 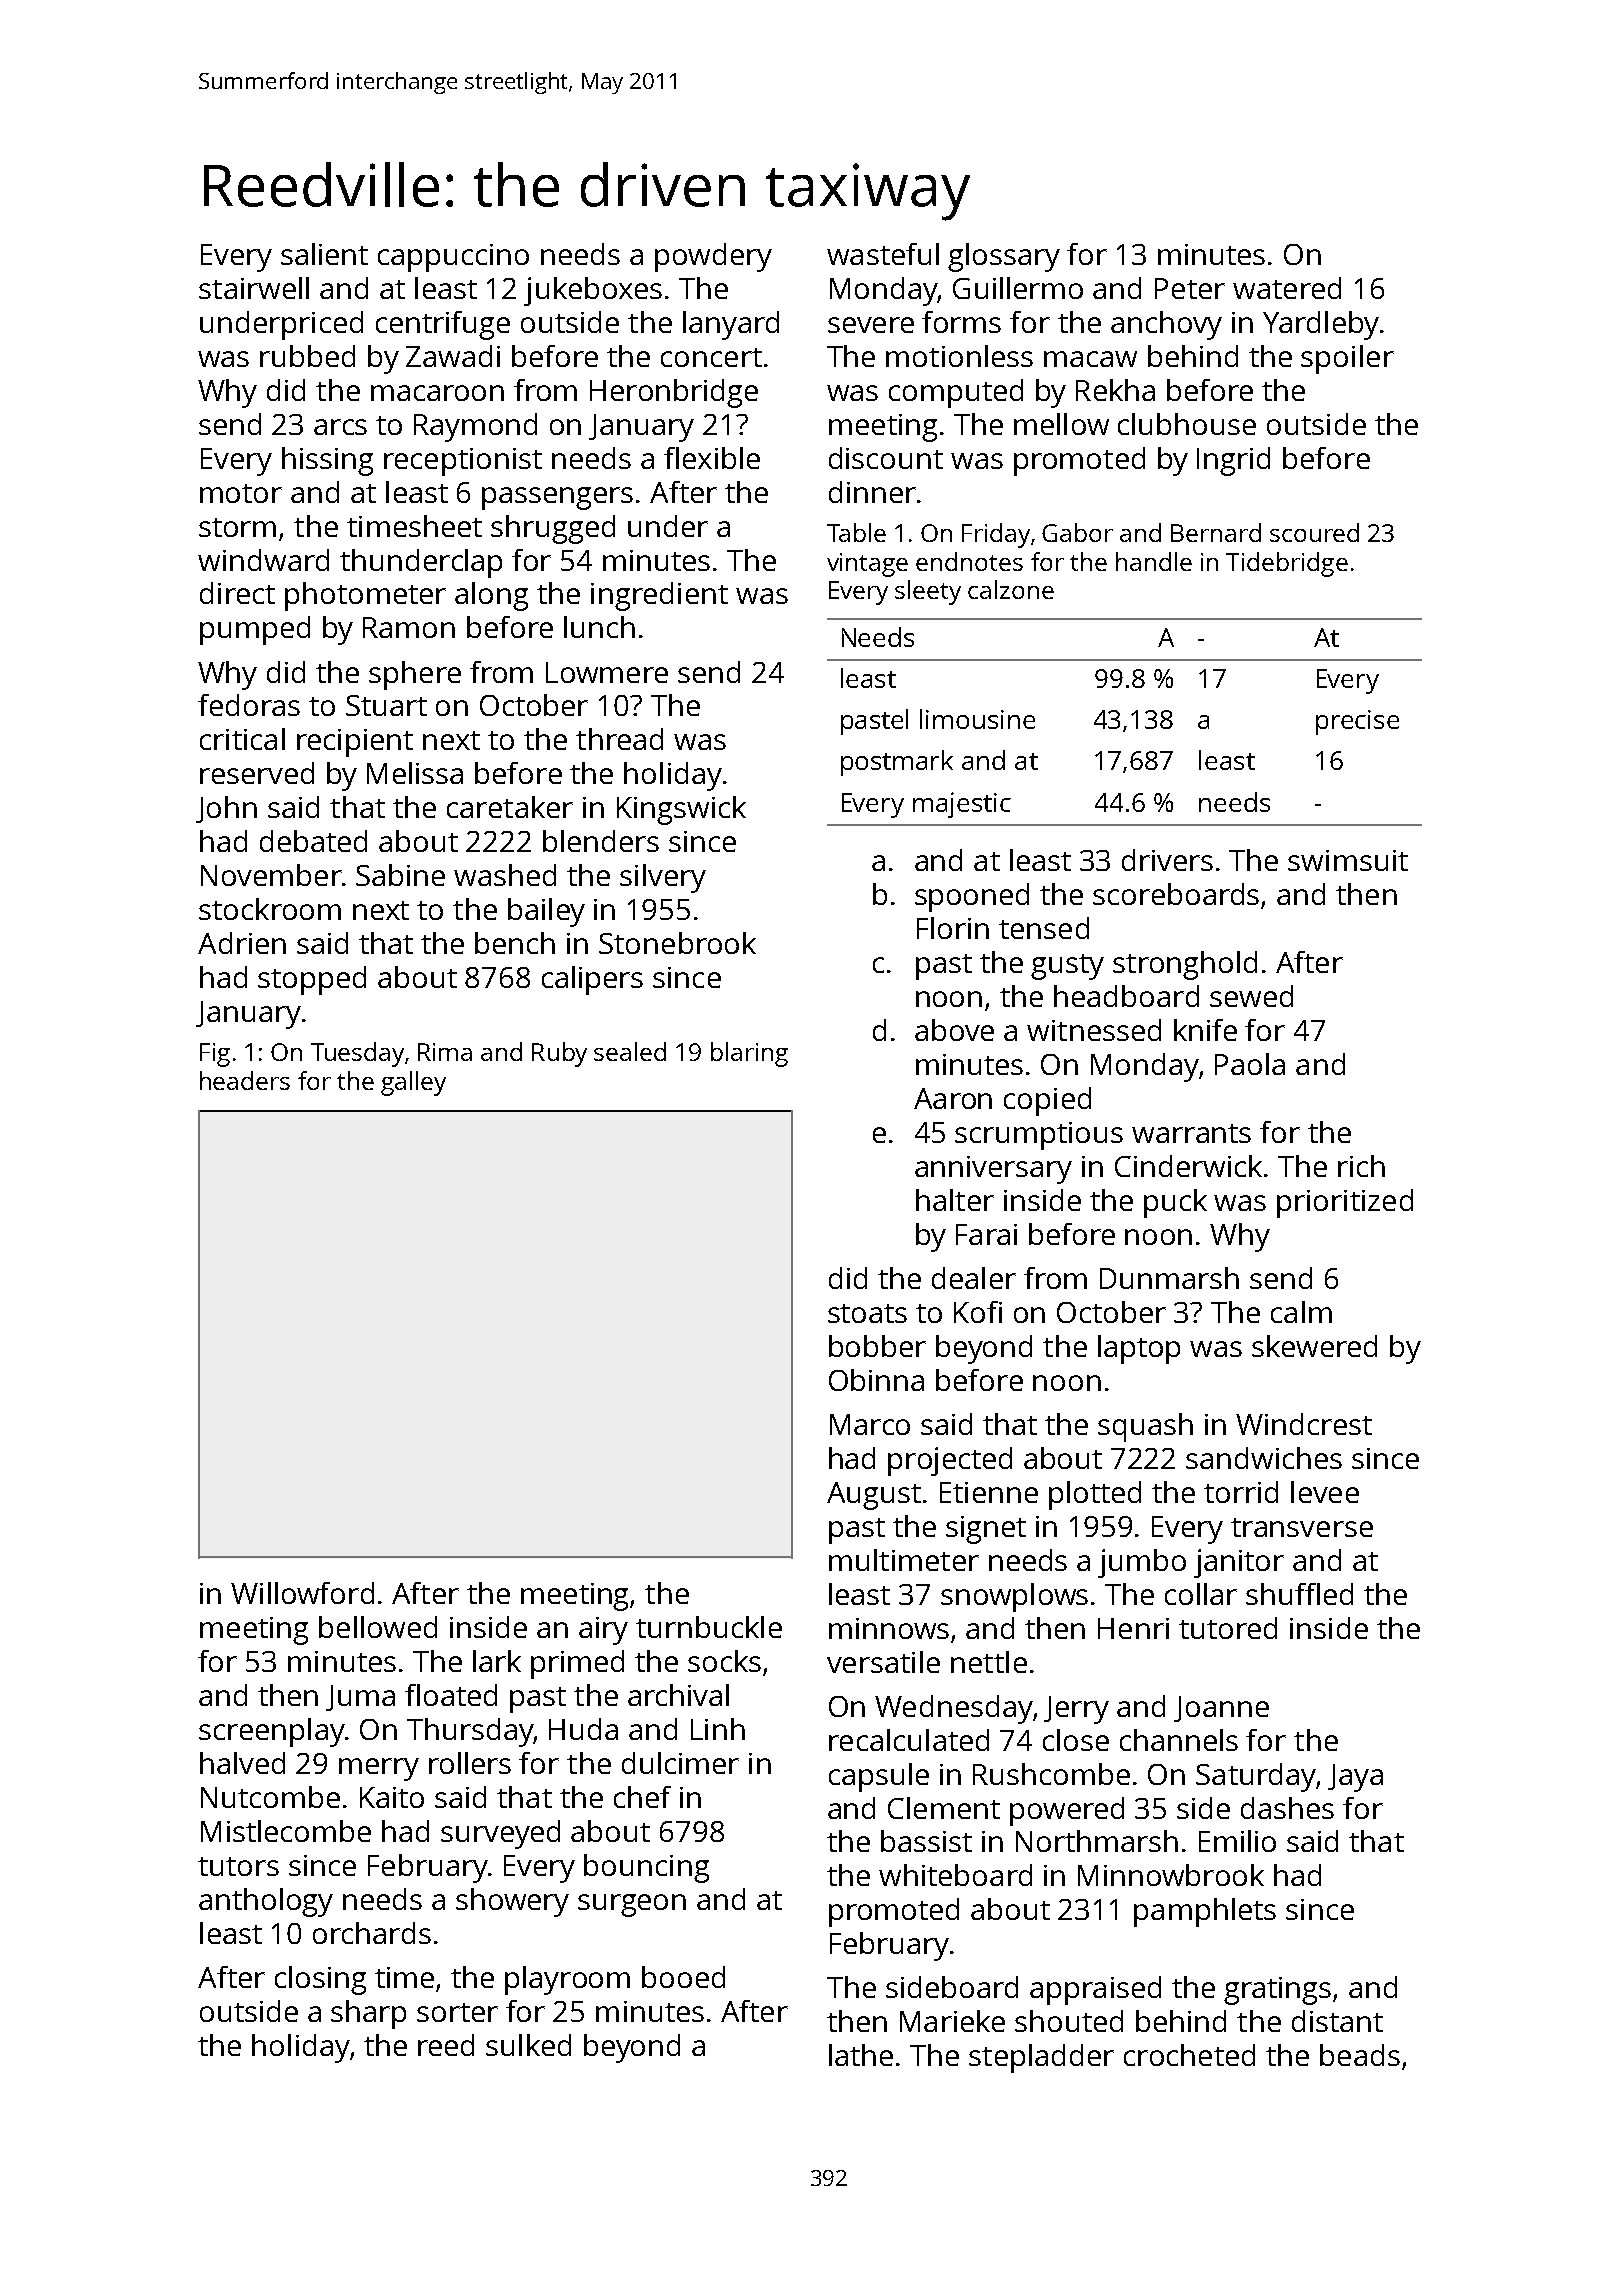 What do you see at coordinates (709, 1627) in the document?
I see `turnbuckle` at bounding box center [709, 1627].
